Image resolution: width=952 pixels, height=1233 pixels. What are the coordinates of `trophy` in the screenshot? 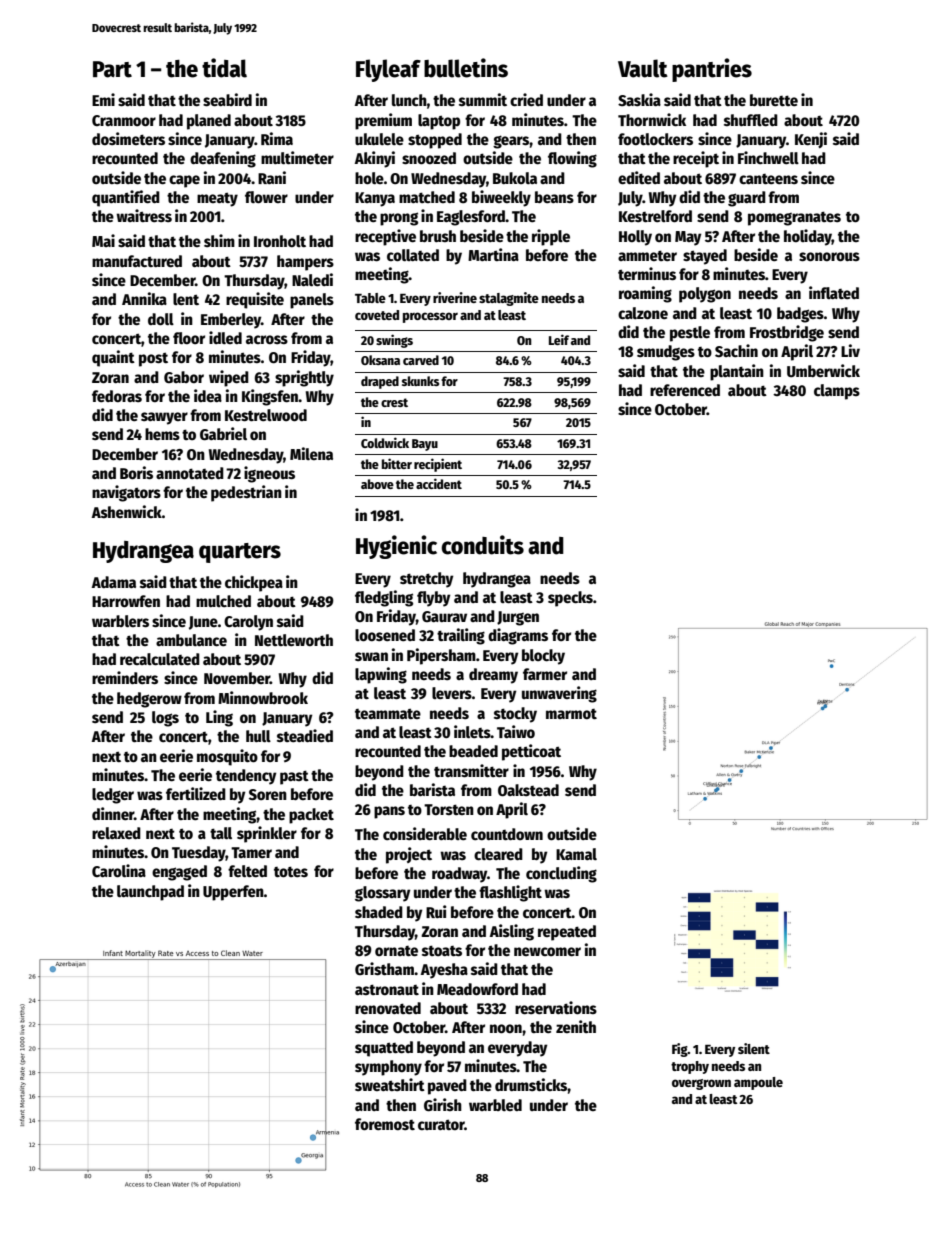 It's located at (690, 1067).
